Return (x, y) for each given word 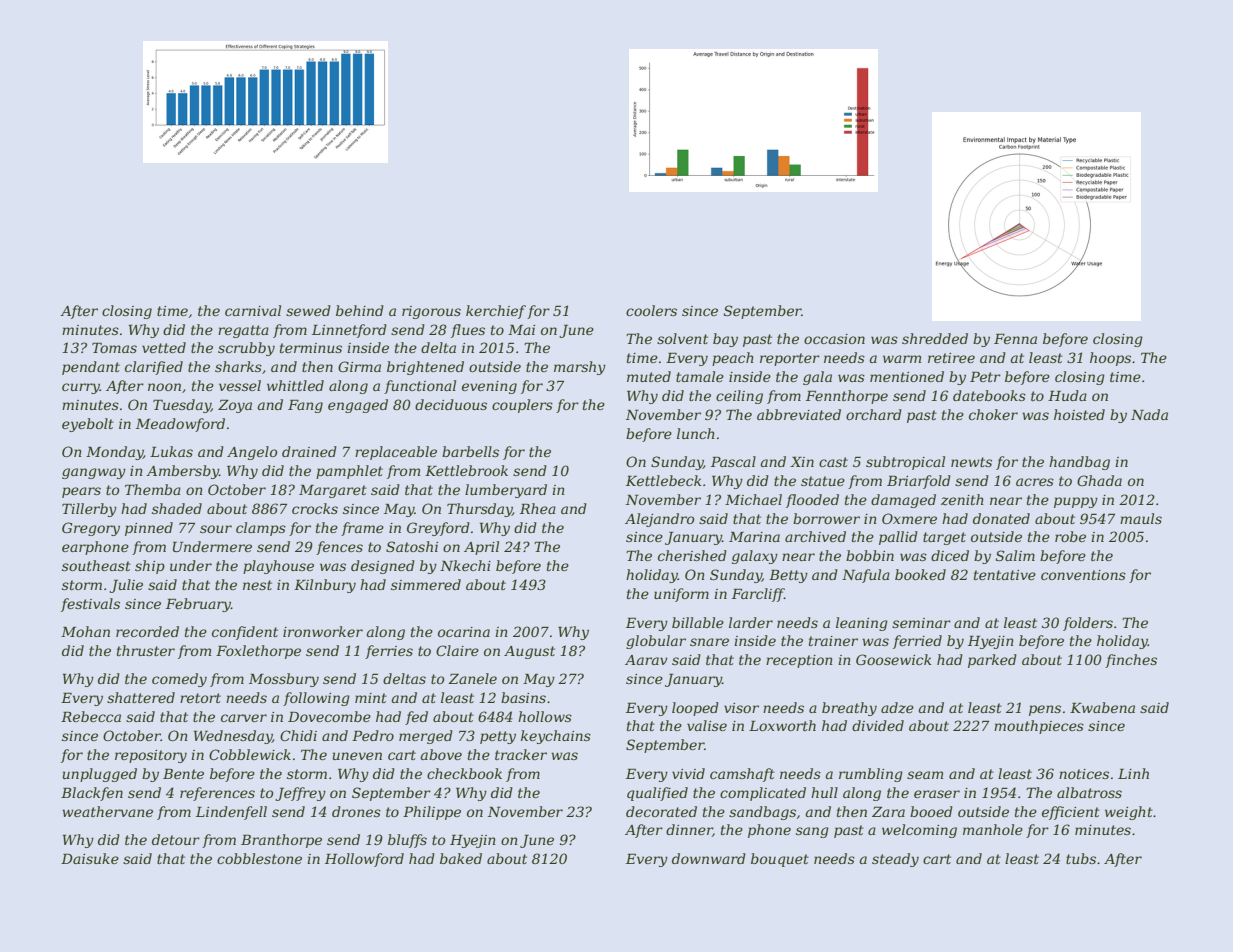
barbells (470, 451)
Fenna (1015, 339)
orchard (874, 414)
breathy (849, 709)
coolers (651, 310)
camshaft (742, 775)
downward (709, 858)
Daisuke (90, 858)
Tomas (114, 348)
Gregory (91, 529)
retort (200, 698)
